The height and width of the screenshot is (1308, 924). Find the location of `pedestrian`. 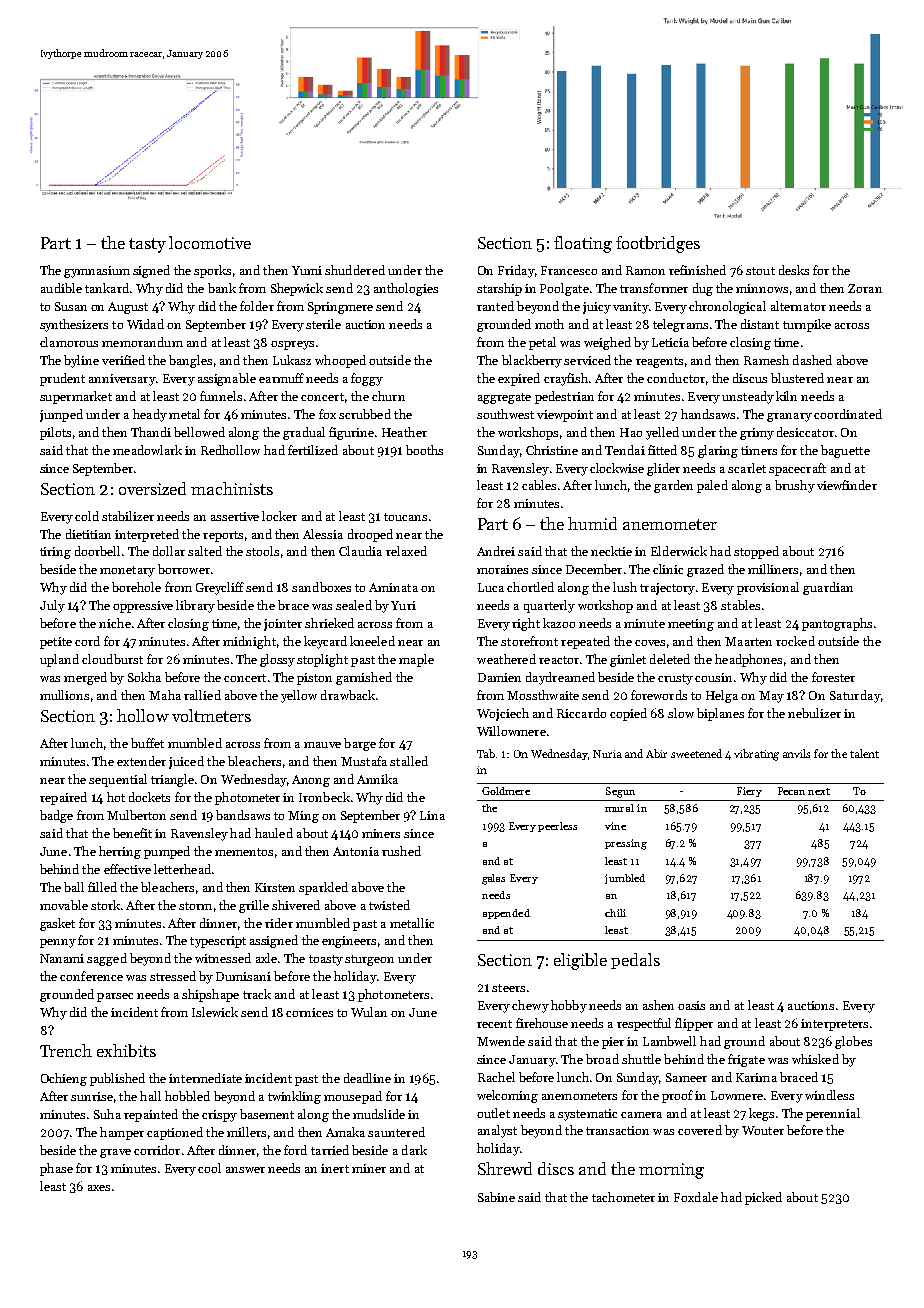

pedestrian is located at coordinates (564, 397).
